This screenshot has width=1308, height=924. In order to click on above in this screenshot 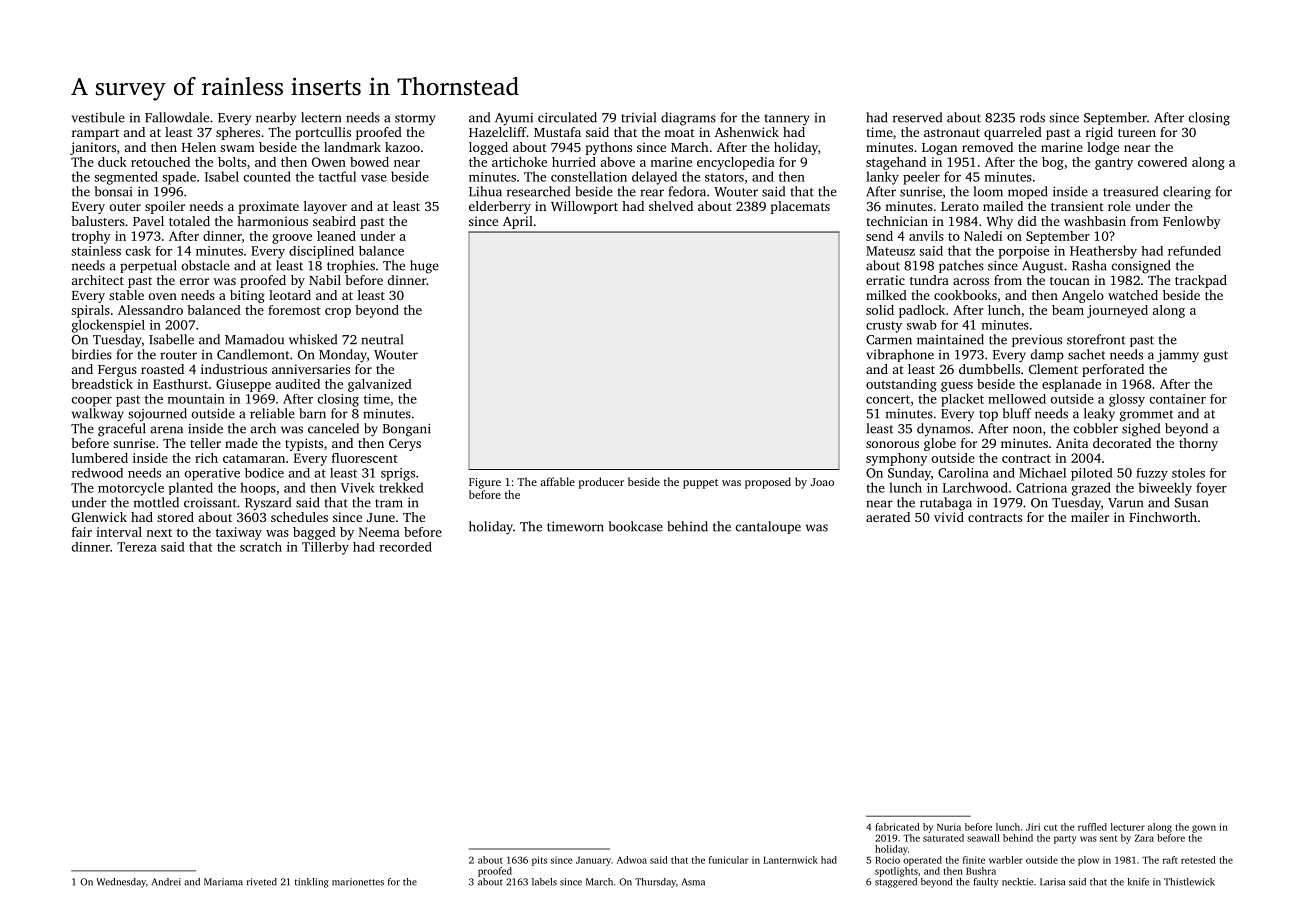, I will do `click(618, 162)`.
